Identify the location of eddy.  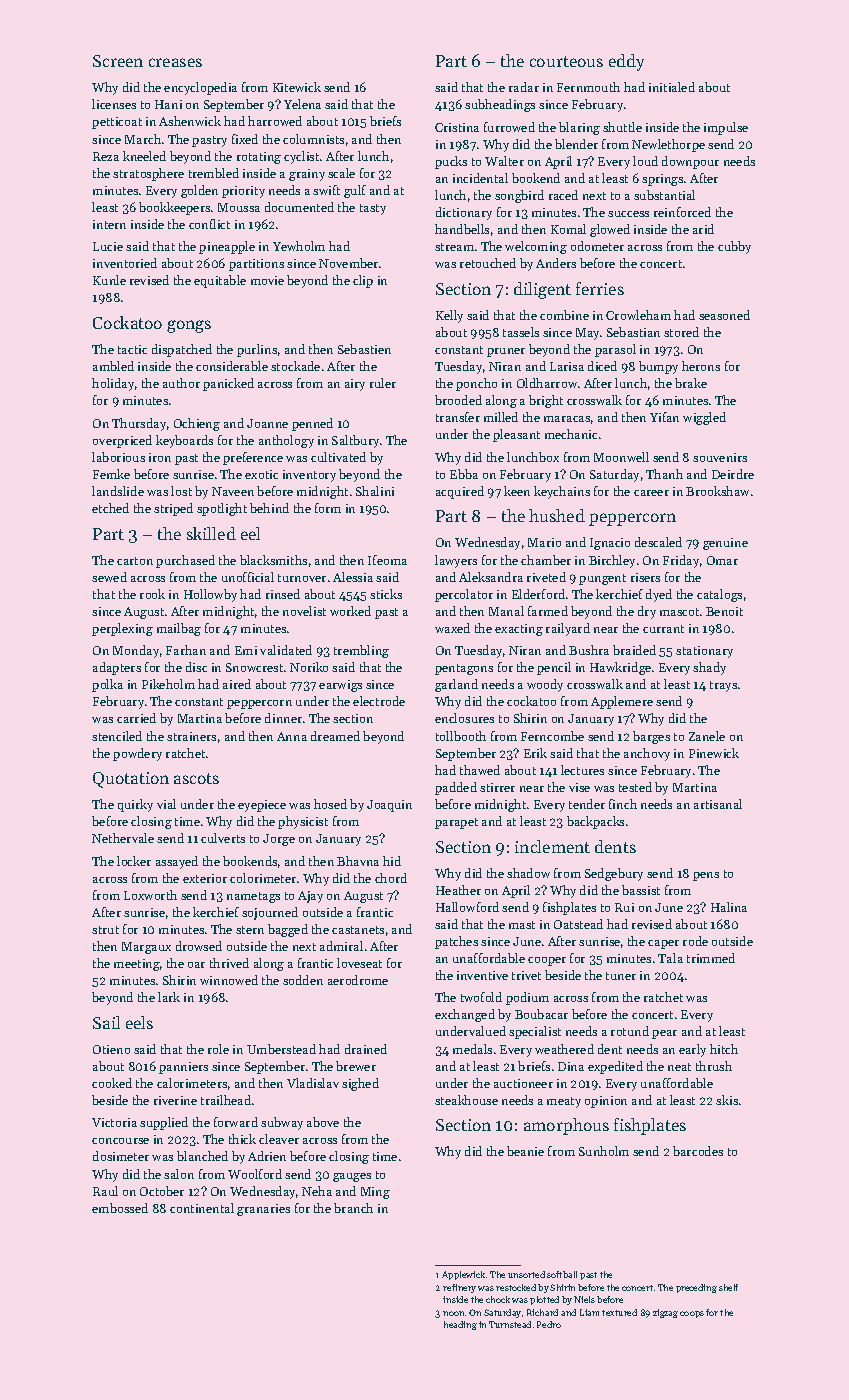
(626, 62).
